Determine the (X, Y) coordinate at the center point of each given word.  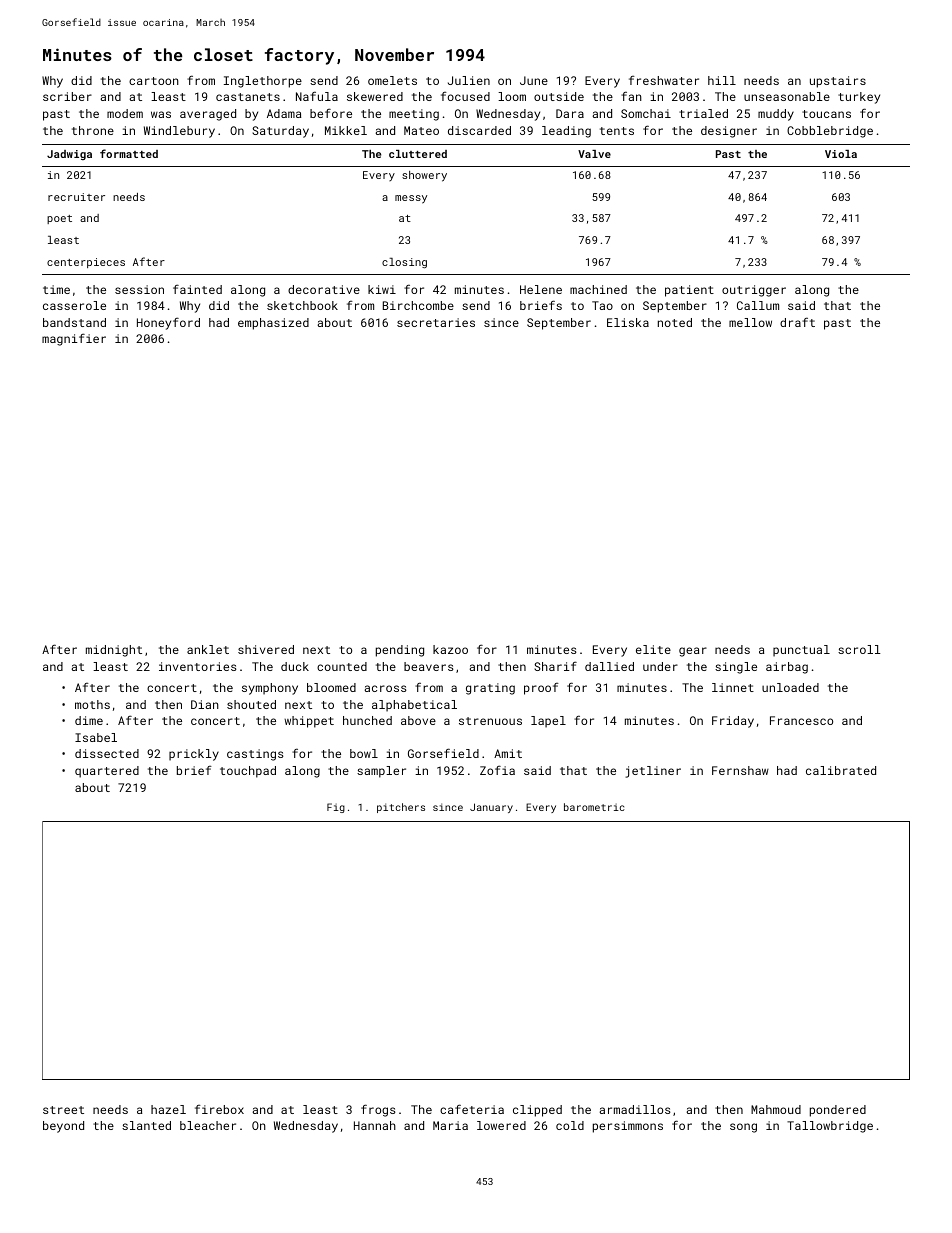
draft (797, 322)
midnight (114, 651)
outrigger (754, 291)
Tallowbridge (830, 1127)
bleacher (208, 1125)
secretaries (436, 322)
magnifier (74, 339)
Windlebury (179, 132)
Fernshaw (740, 770)
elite (653, 649)
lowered (501, 1125)
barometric (594, 807)
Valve (594, 154)
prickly (194, 755)
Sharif (555, 666)
